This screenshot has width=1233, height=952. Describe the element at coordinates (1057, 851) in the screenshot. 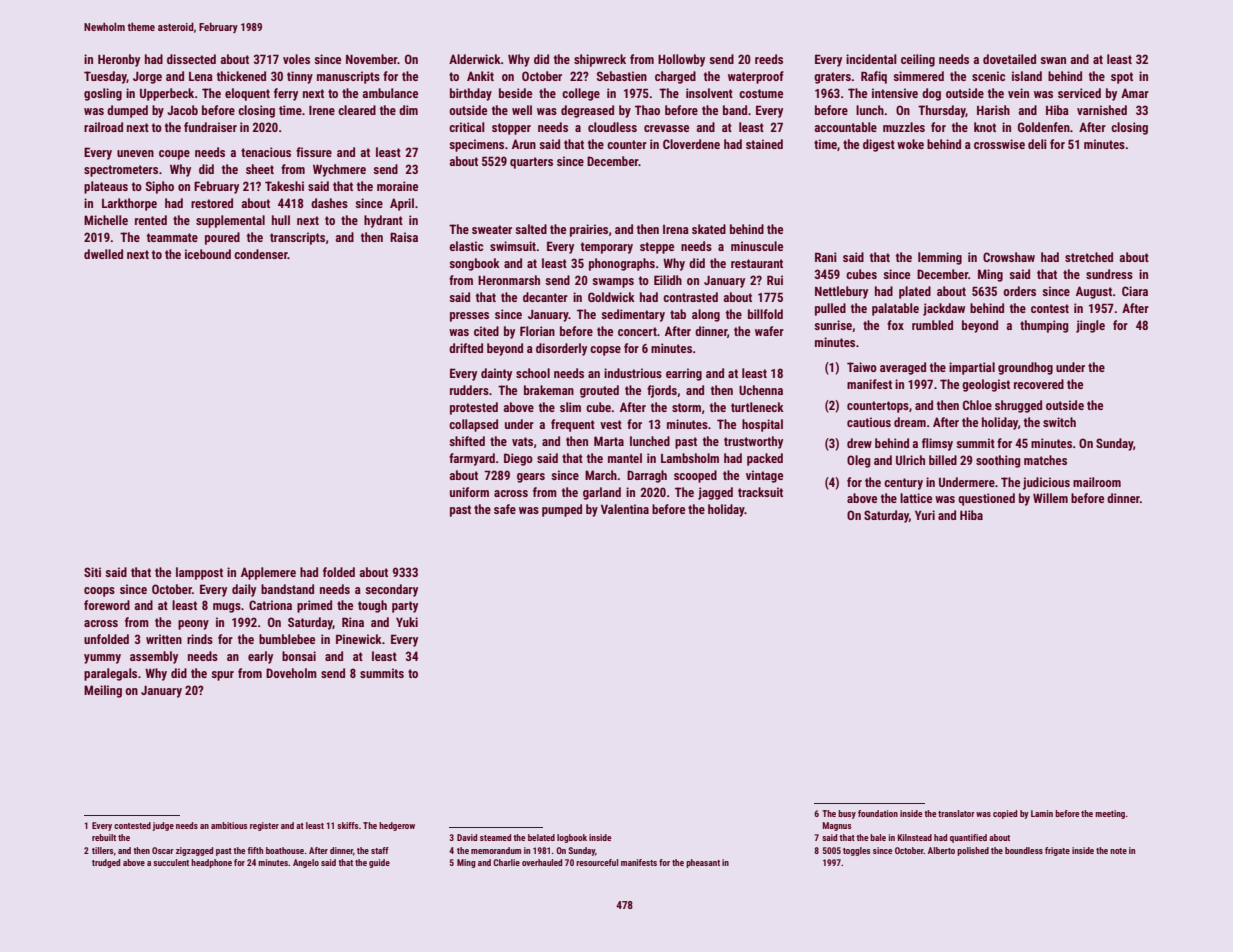

I see `frigate` at that location.
